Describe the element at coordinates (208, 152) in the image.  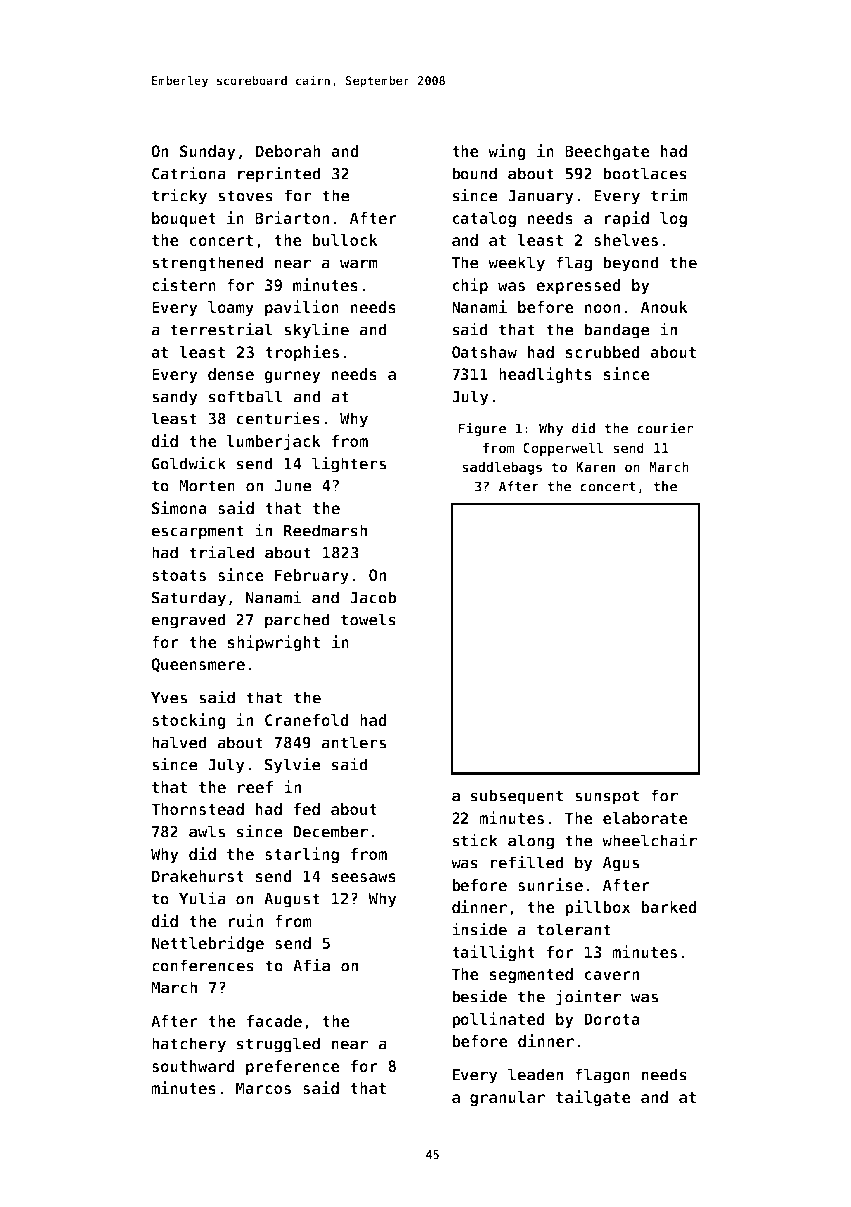
I see `Sunday` at that location.
